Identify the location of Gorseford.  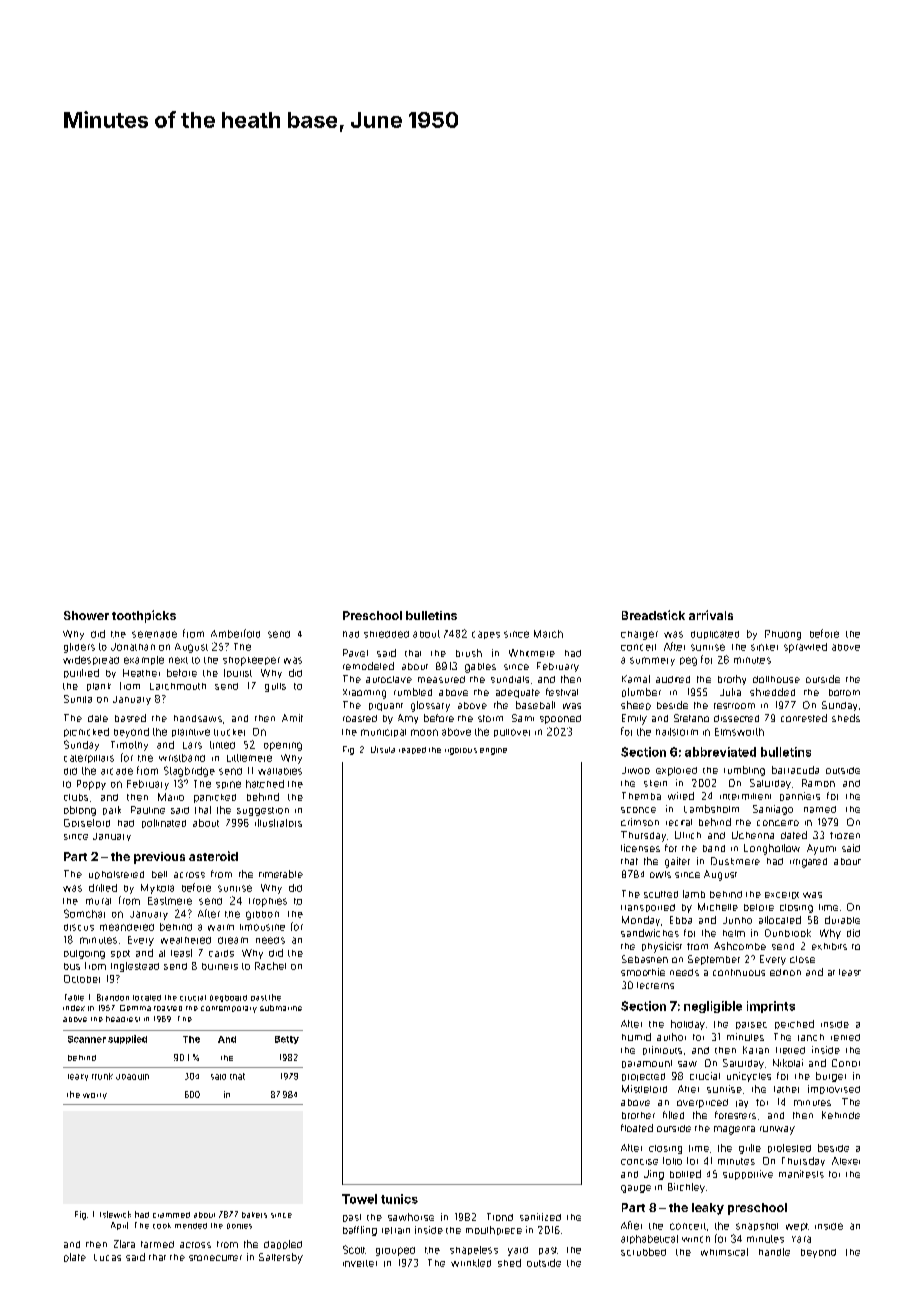
(87, 823).
